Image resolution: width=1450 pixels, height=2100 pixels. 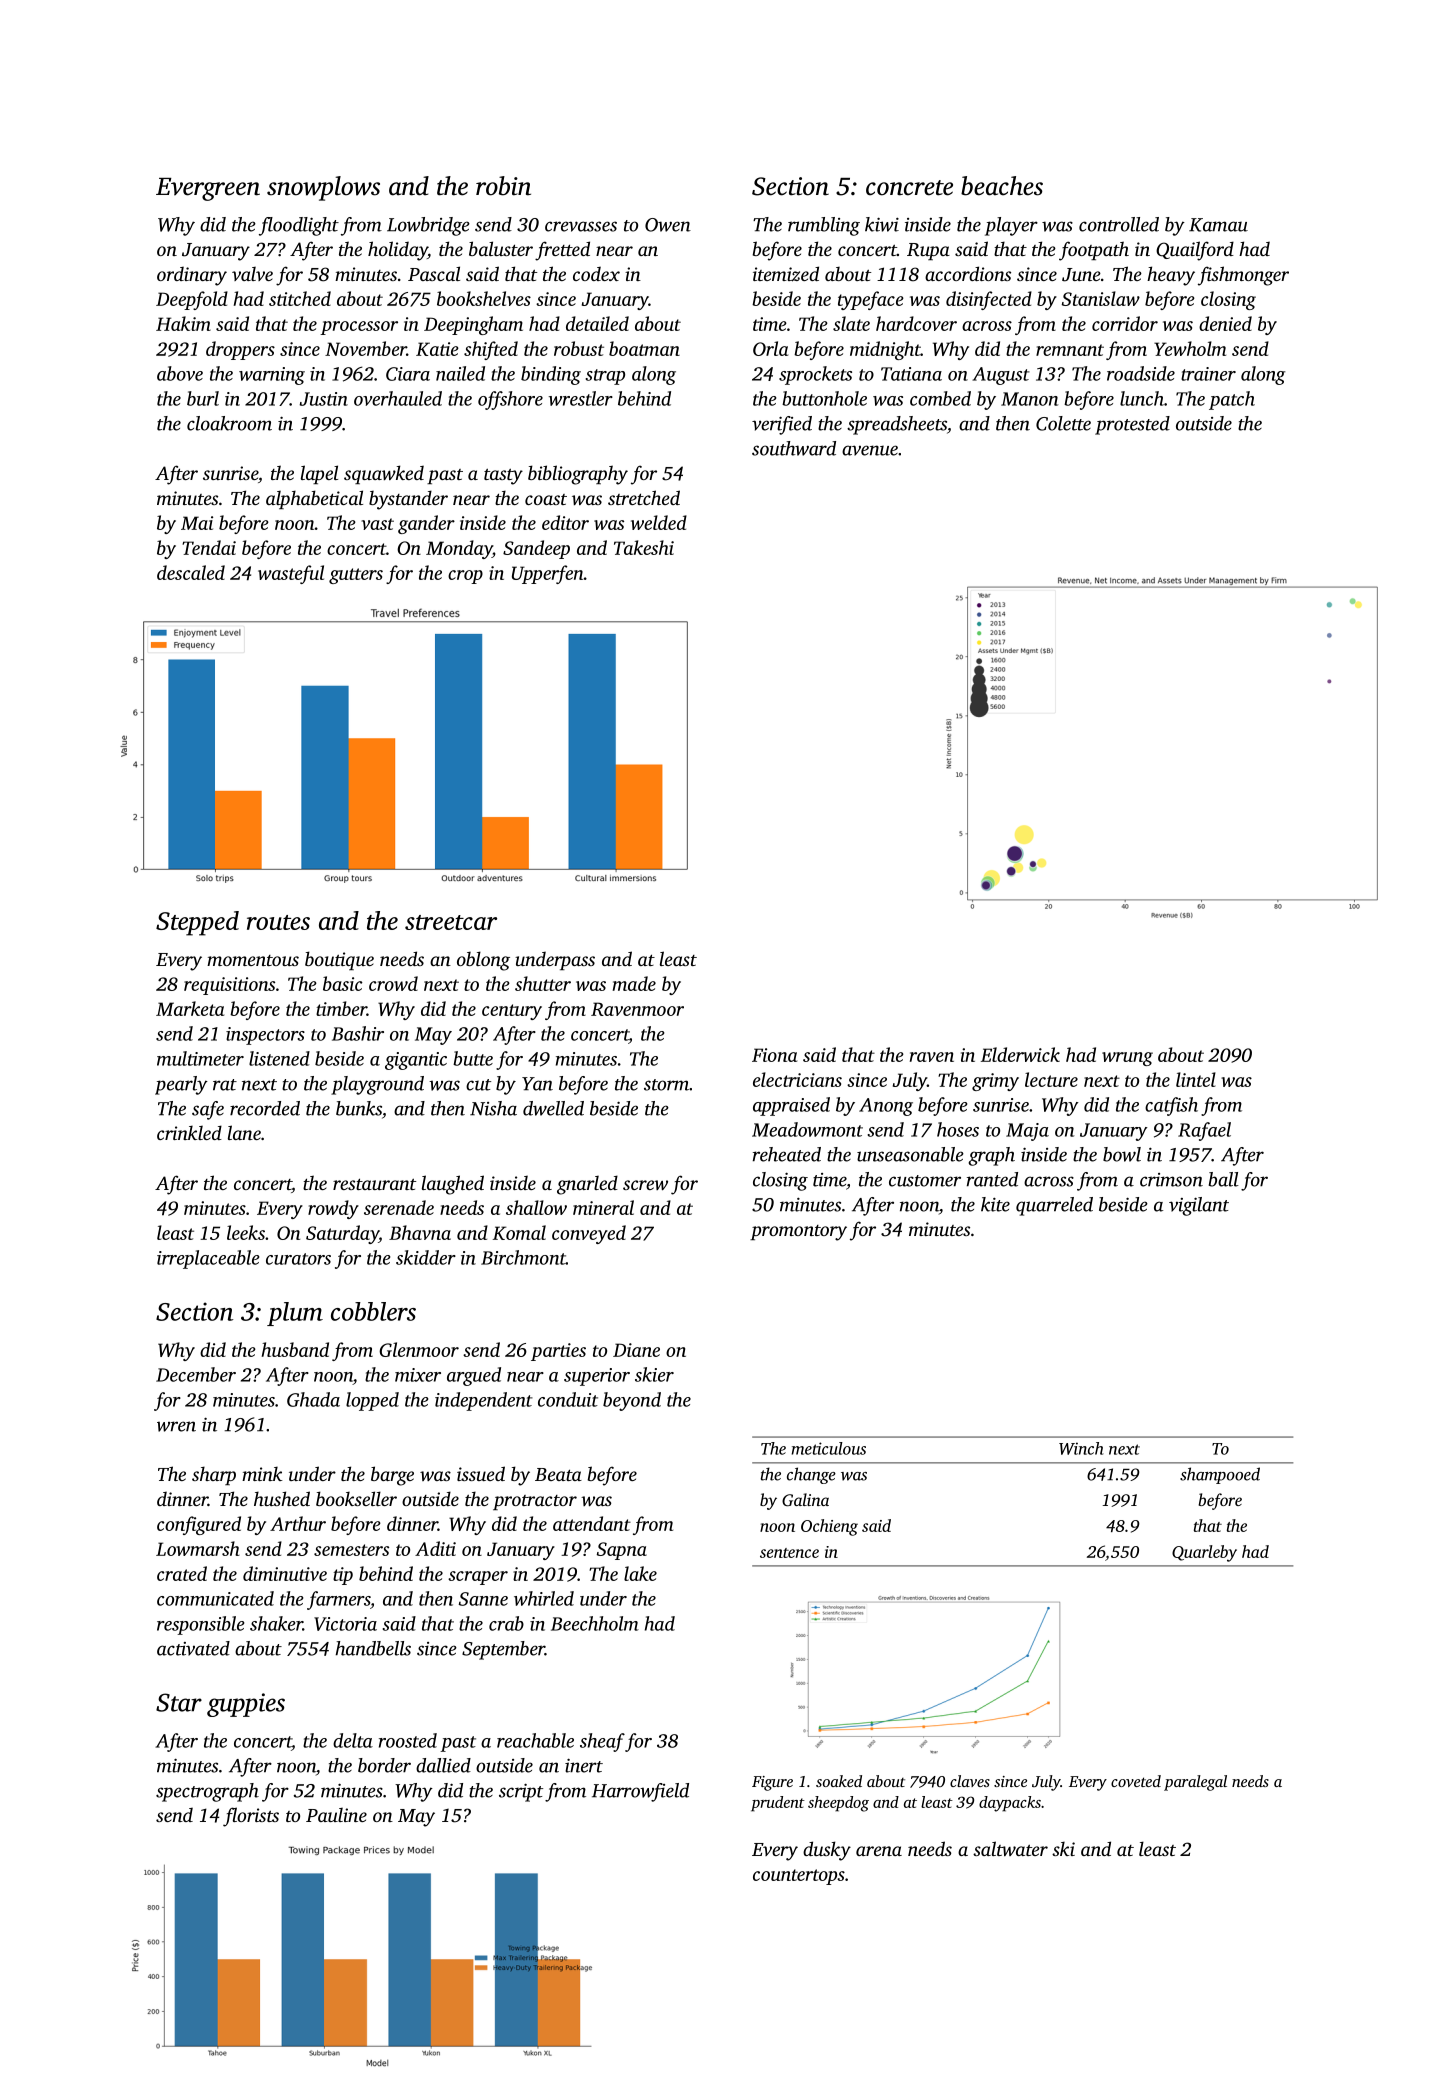 What do you see at coordinates (786, 274) in the screenshot?
I see `itemized` at bounding box center [786, 274].
